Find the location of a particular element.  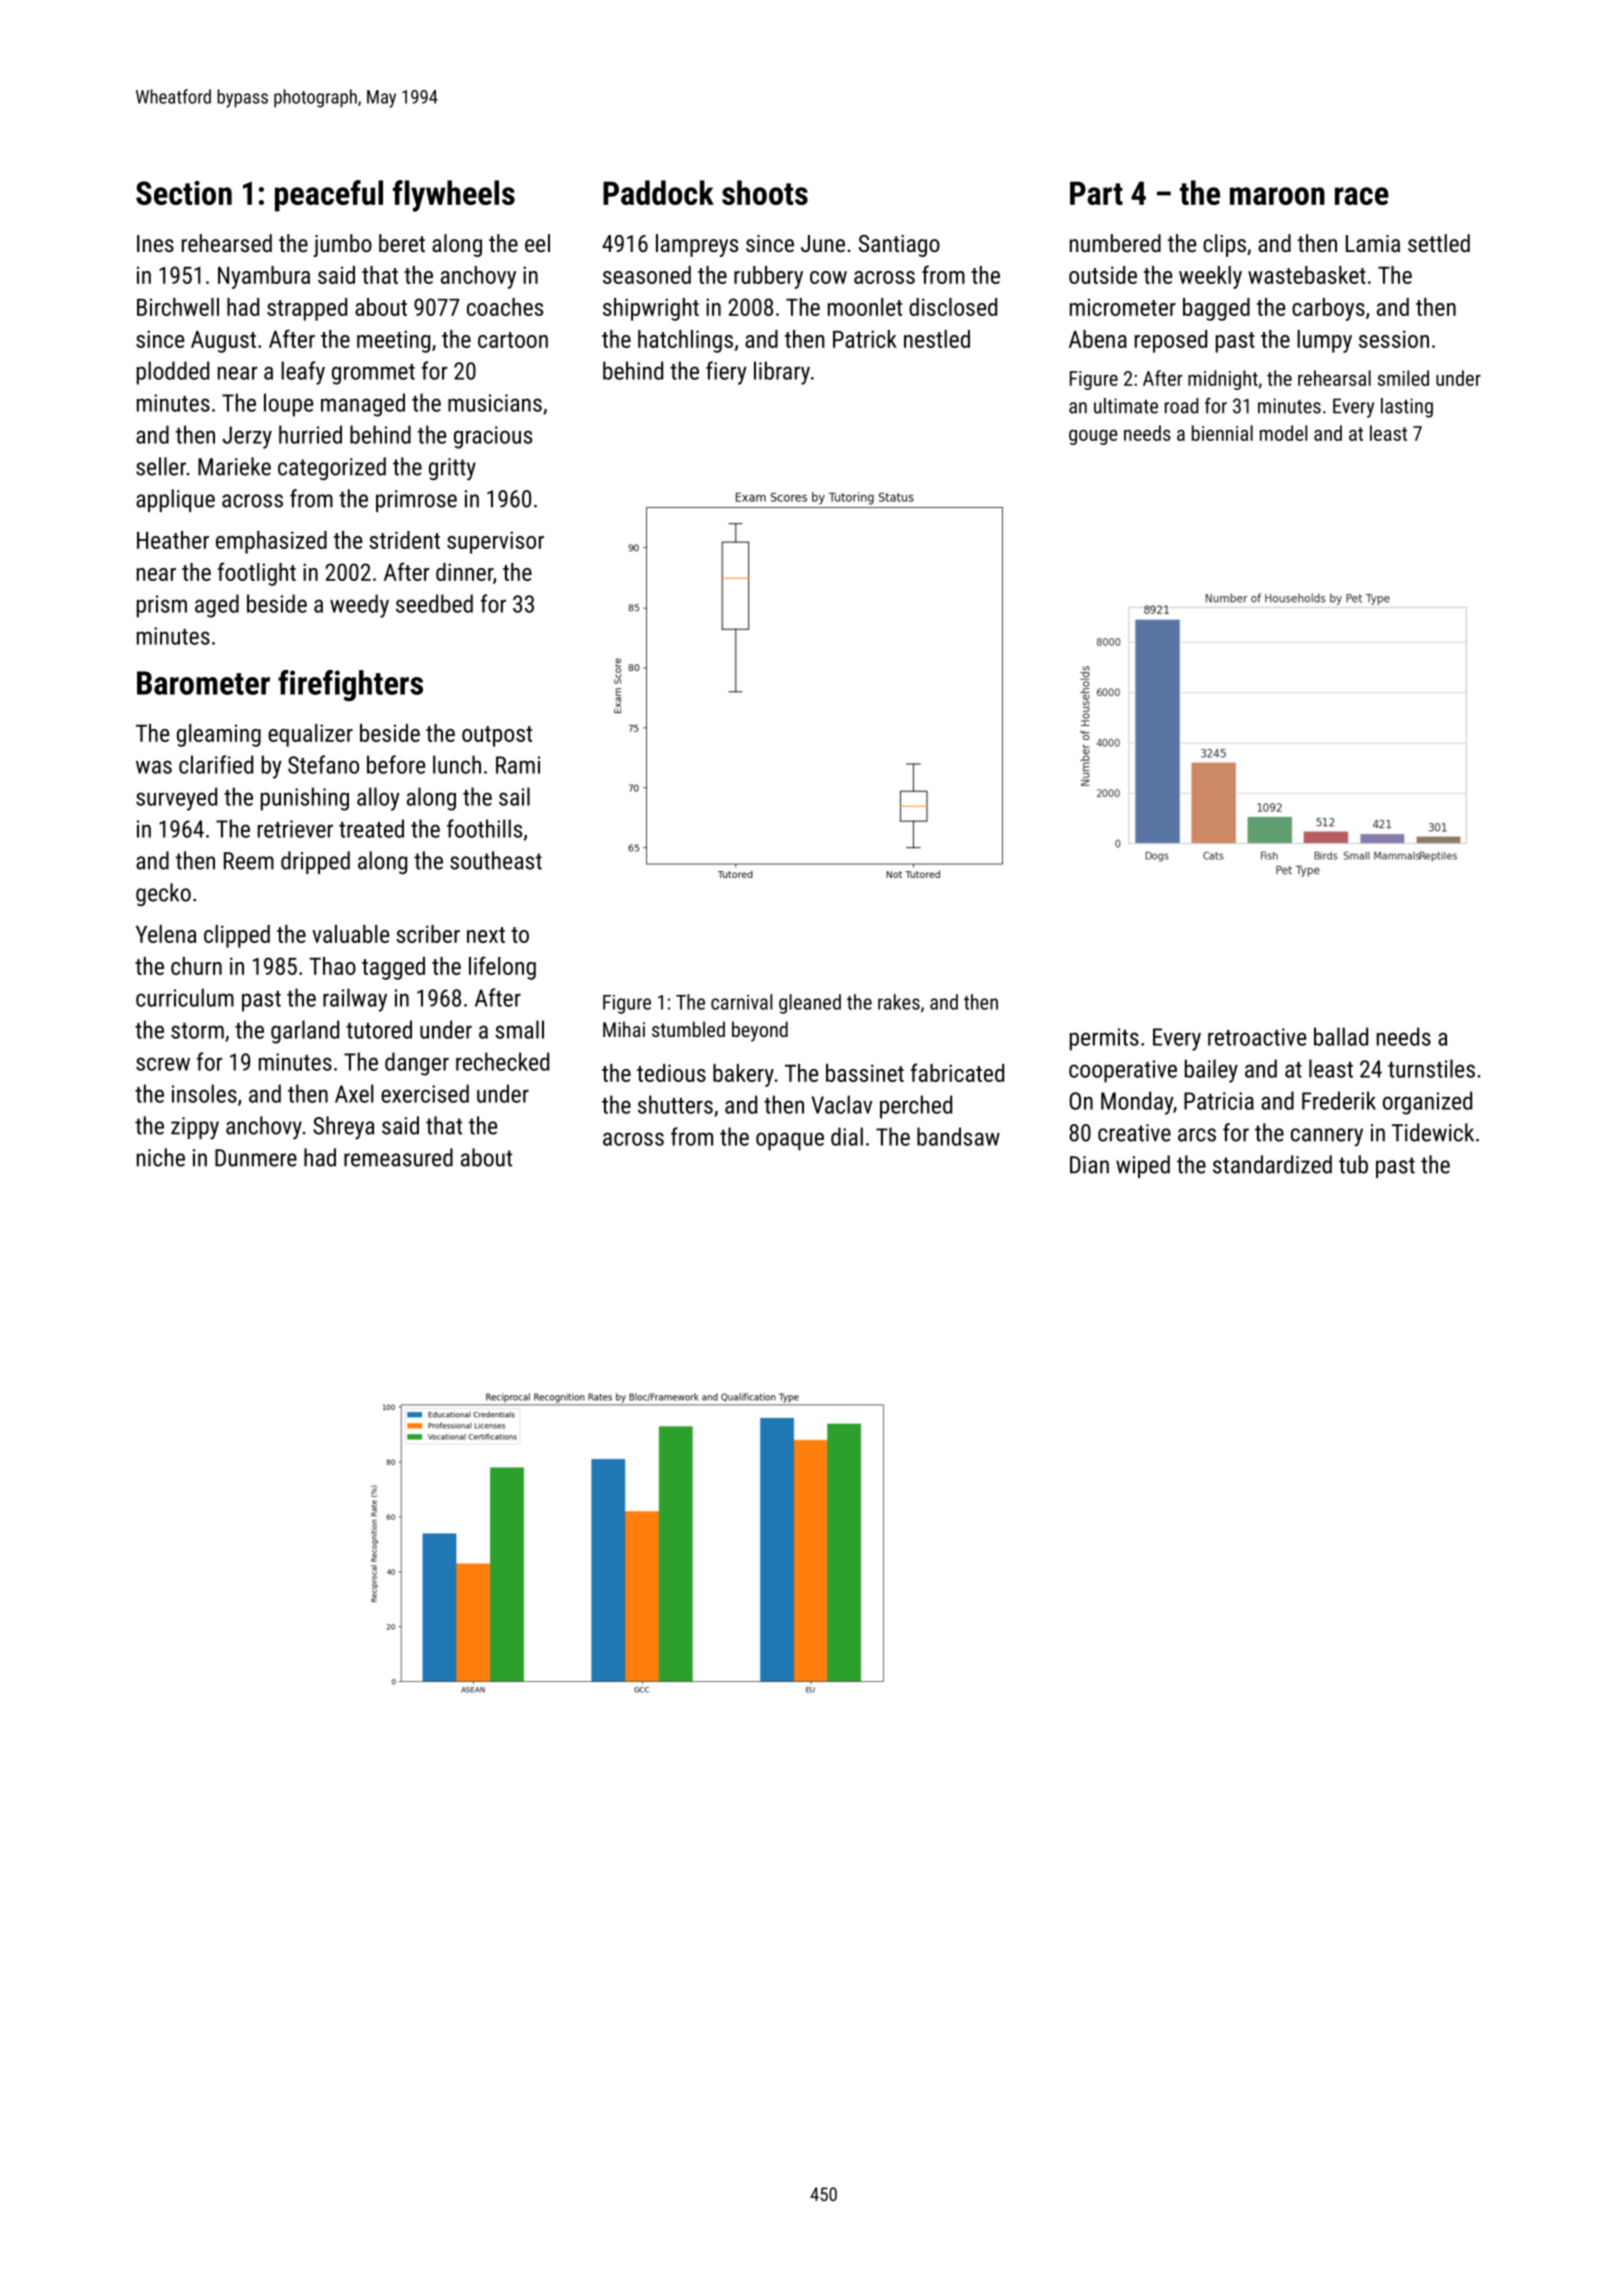

garland is located at coordinates (305, 1032).
